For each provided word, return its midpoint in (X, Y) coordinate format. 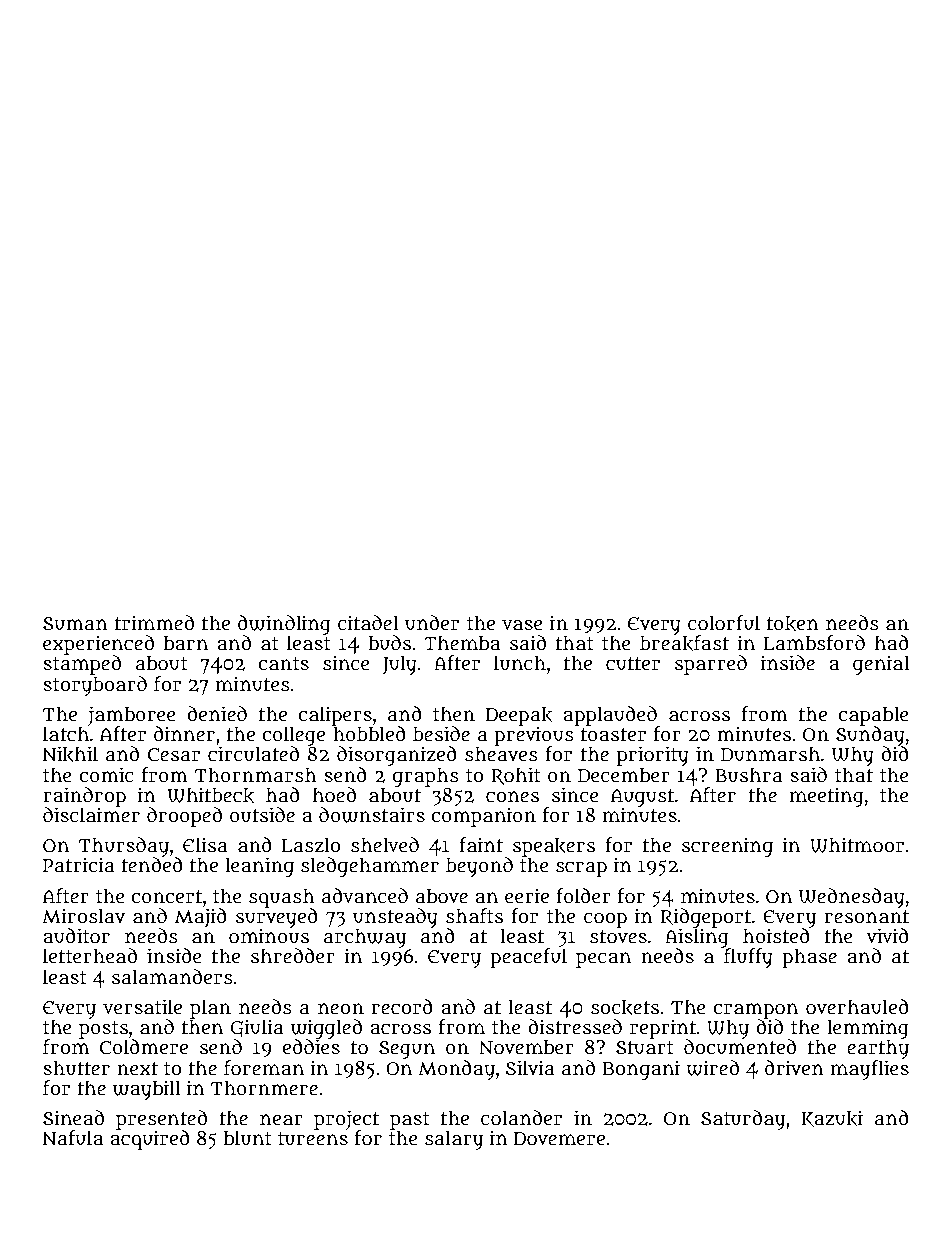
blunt (248, 1138)
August (642, 798)
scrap (581, 869)
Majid (201, 918)
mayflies (870, 1070)
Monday (456, 1070)
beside (441, 734)
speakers (554, 847)
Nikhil (70, 754)
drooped (184, 817)
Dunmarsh (770, 754)
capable (873, 716)
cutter (633, 664)
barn (186, 643)
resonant (867, 917)
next (137, 1069)
